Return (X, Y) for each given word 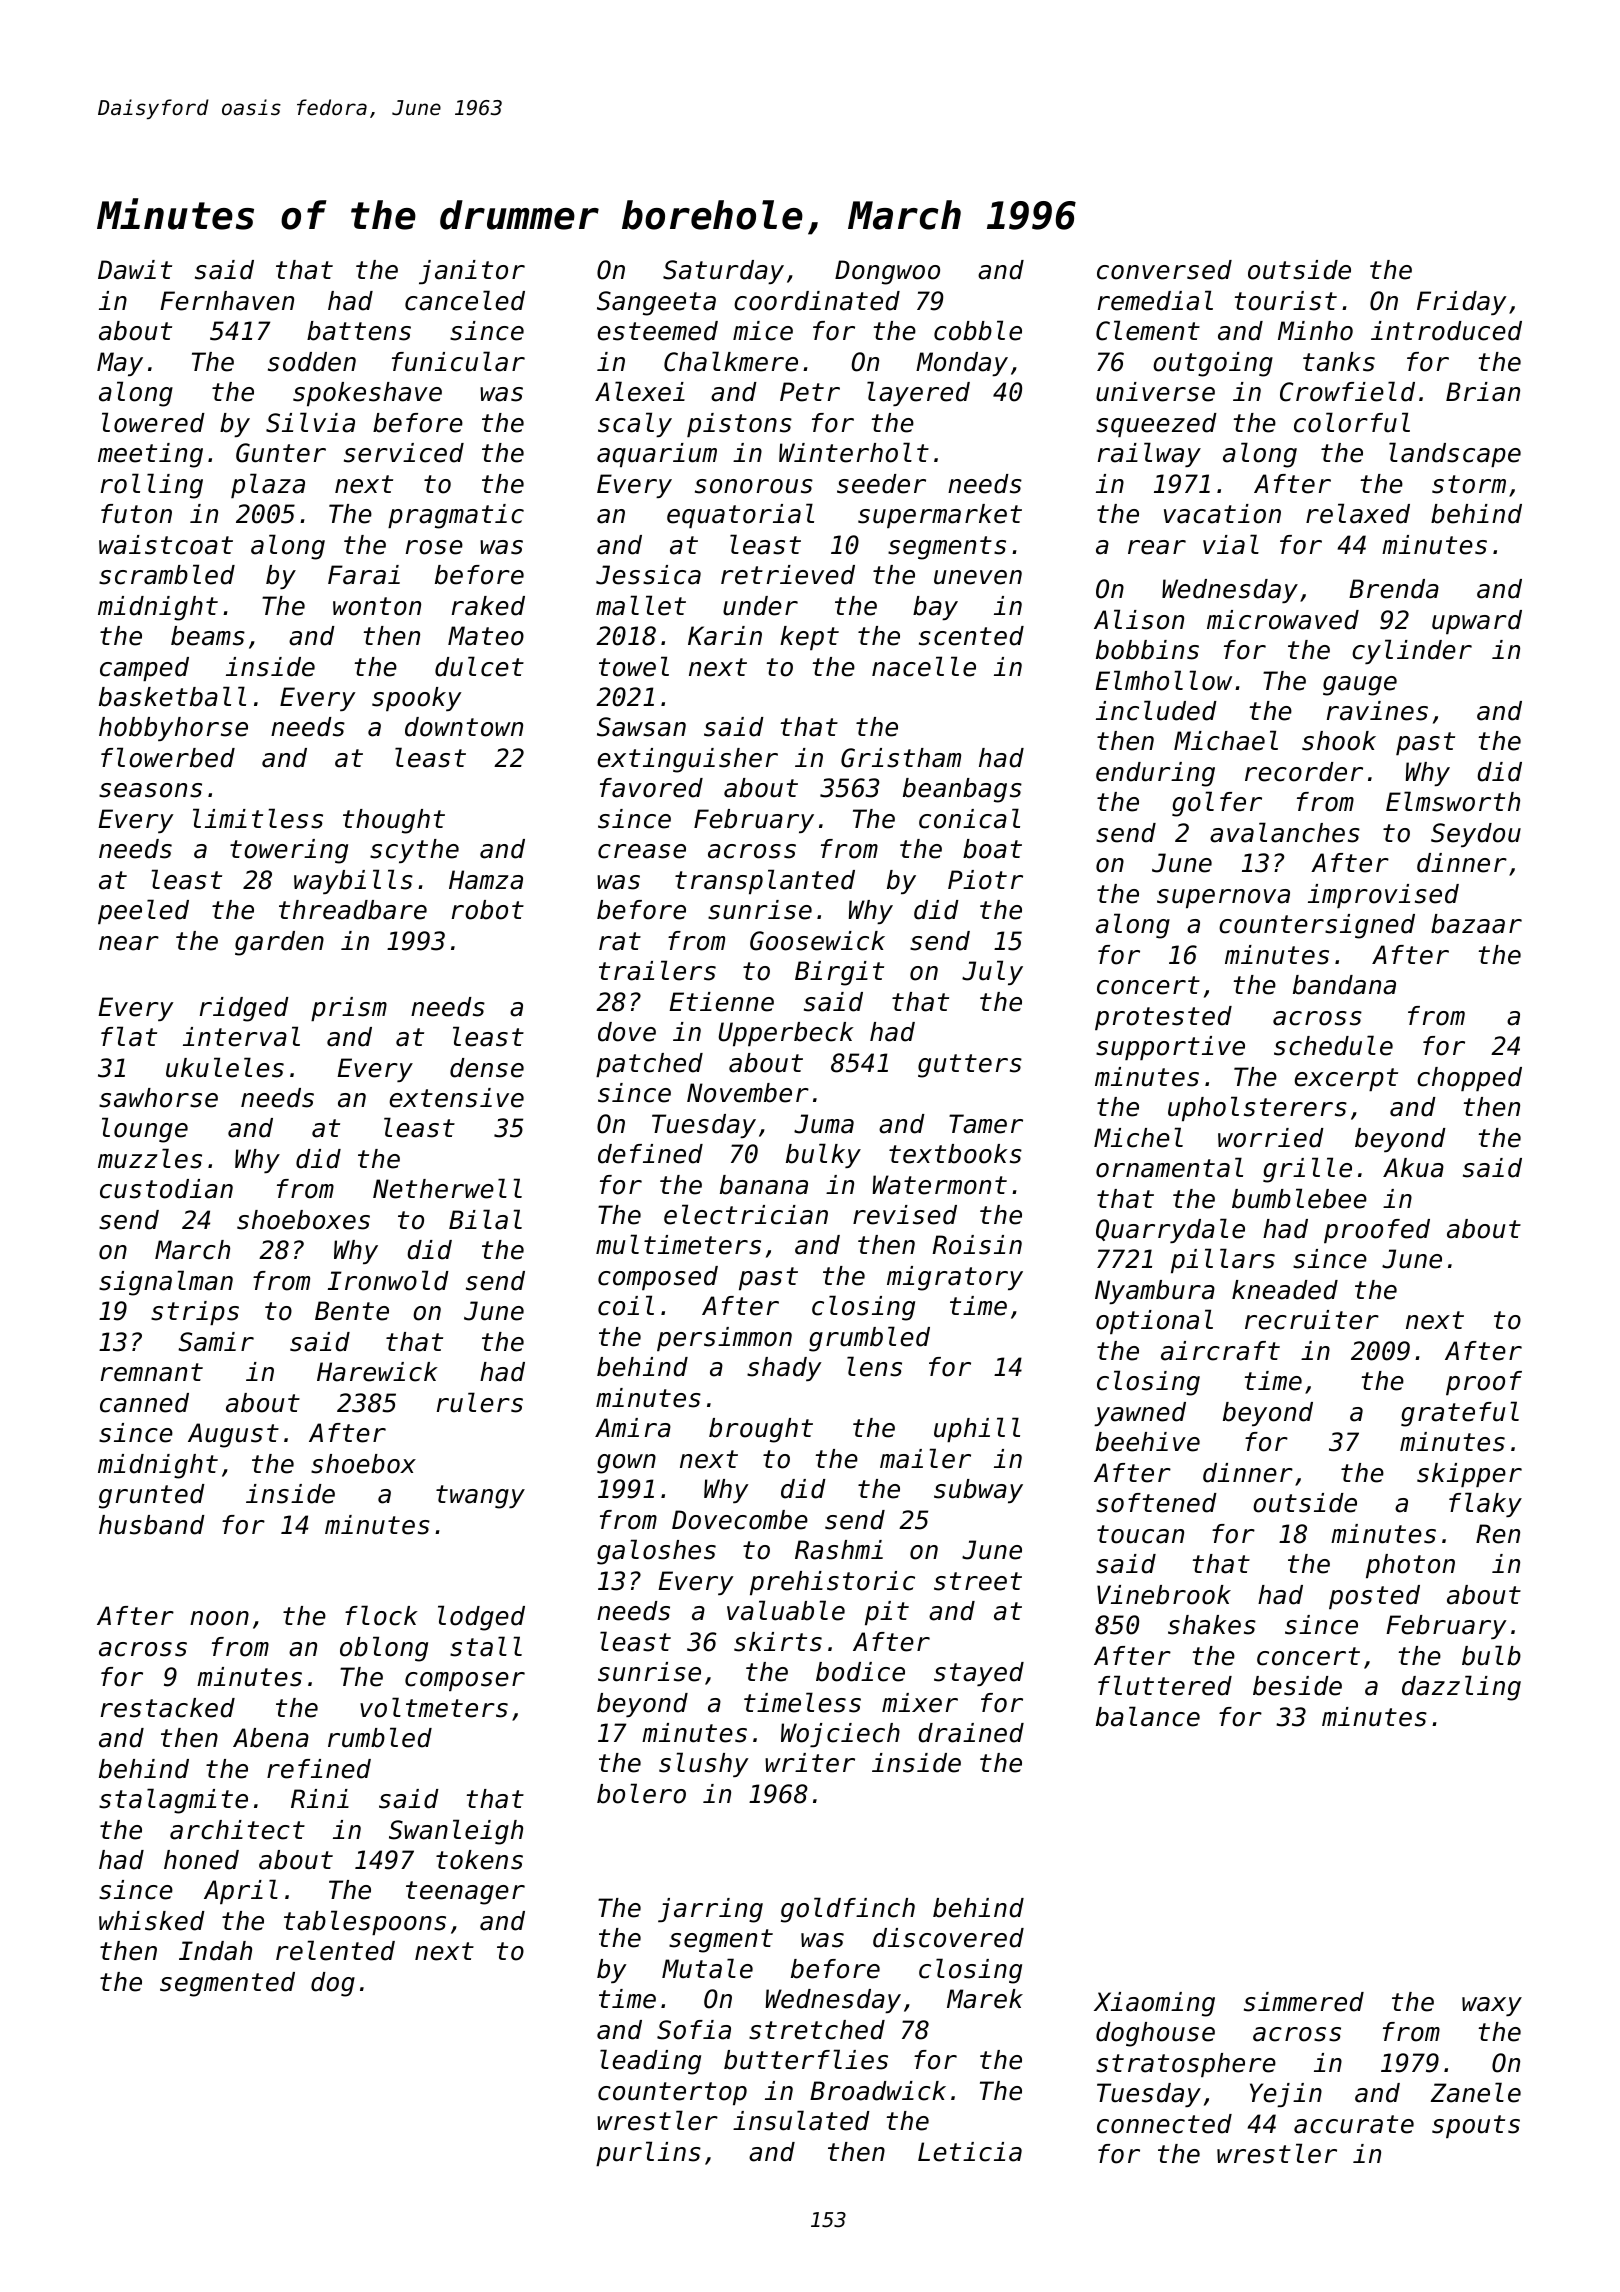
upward (1477, 622)
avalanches (1285, 832)
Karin (725, 636)
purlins (648, 2153)
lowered (153, 422)
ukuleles (225, 1067)
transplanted (765, 881)
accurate (1354, 2124)
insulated (801, 2120)
